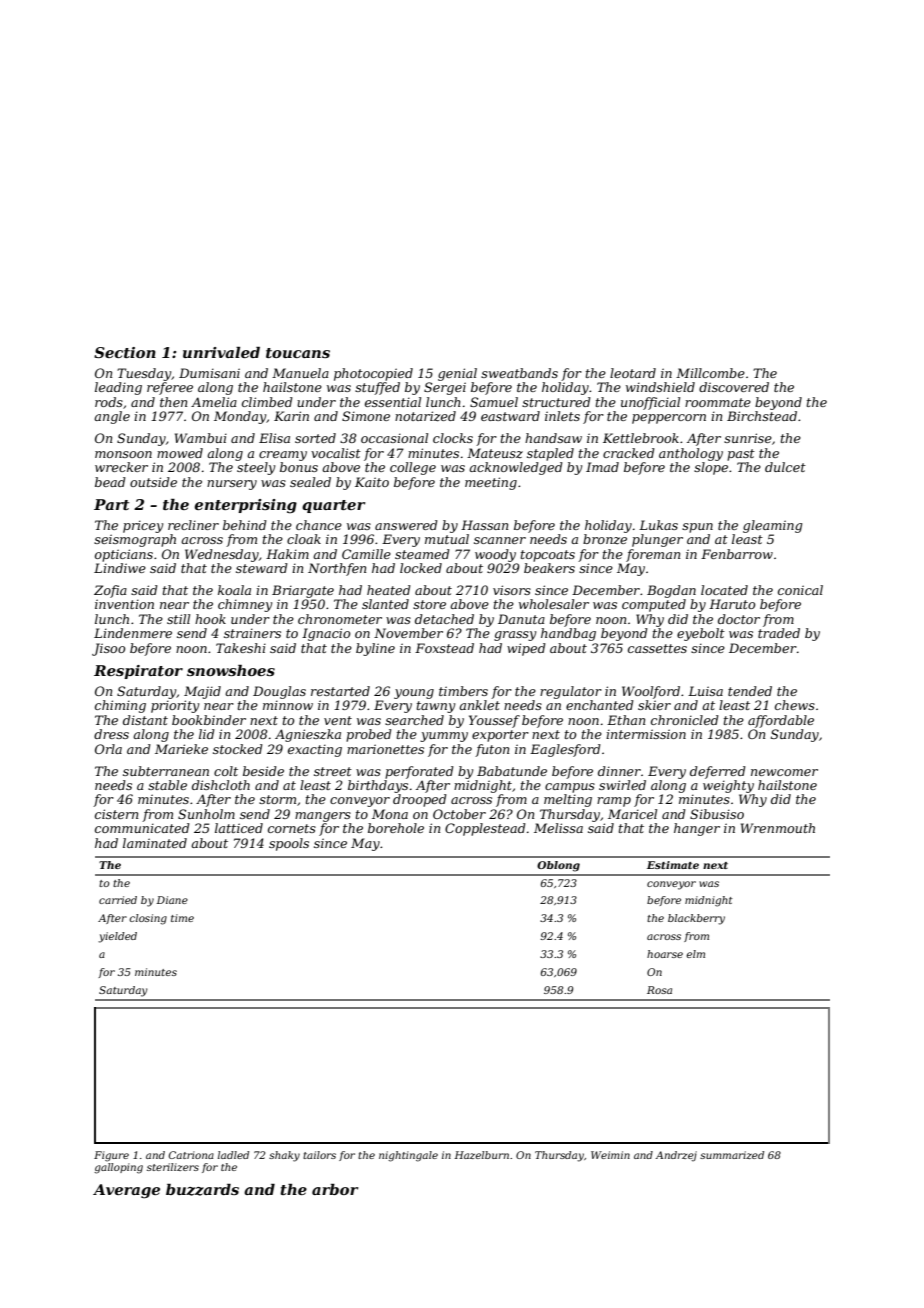  I want to click on Douglas, so click(279, 692).
